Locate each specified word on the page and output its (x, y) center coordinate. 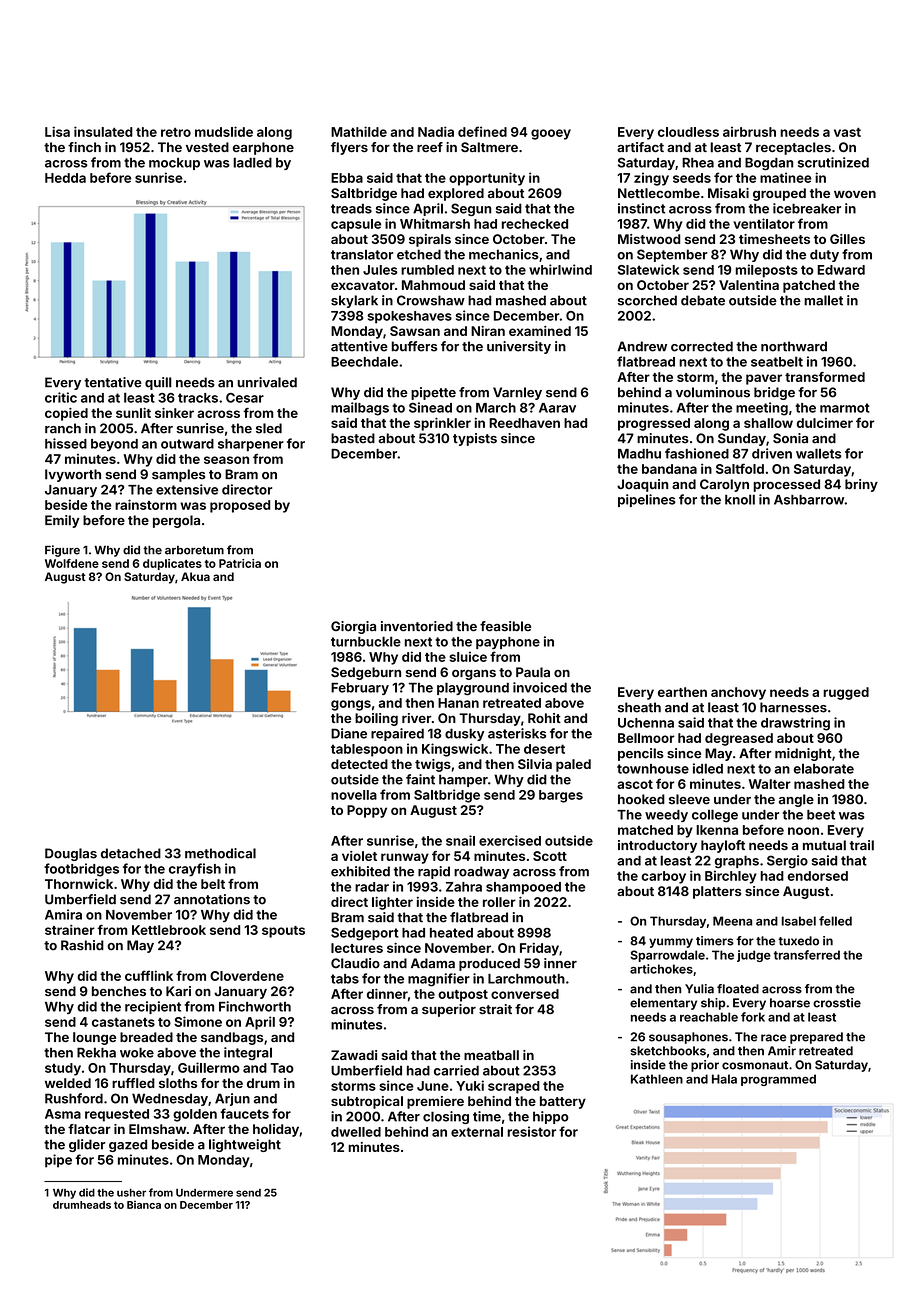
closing (446, 1117)
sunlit (133, 413)
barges (561, 796)
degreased (739, 739)
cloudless (688, 132)
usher (131, 1193)
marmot (845, 408)
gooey (551, 134)
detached (131, 853)
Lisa (57, 131)
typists (475, 439)
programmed (778, 1080)
